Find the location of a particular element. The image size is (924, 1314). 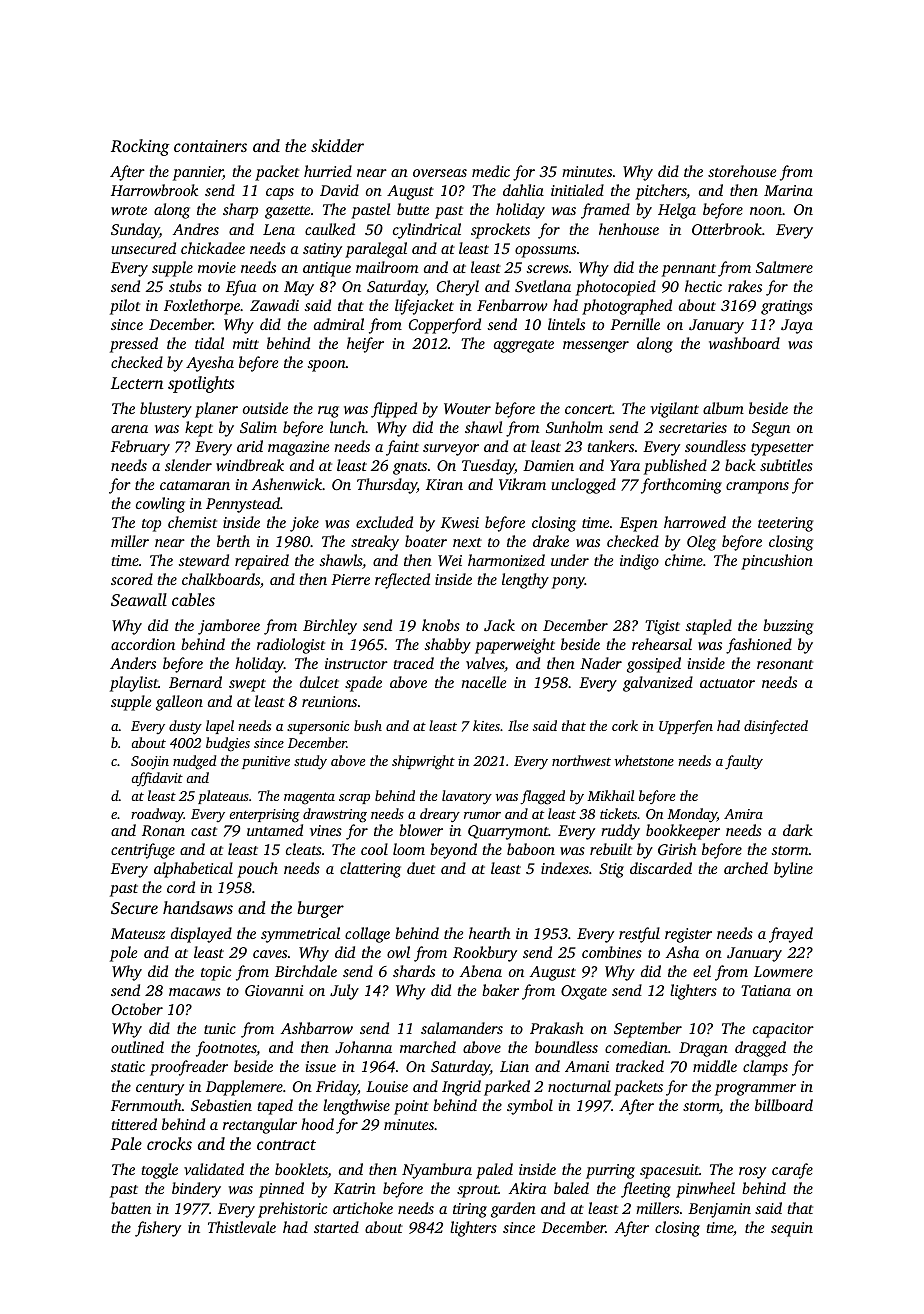

medic is located at coordinates (491, 171).
